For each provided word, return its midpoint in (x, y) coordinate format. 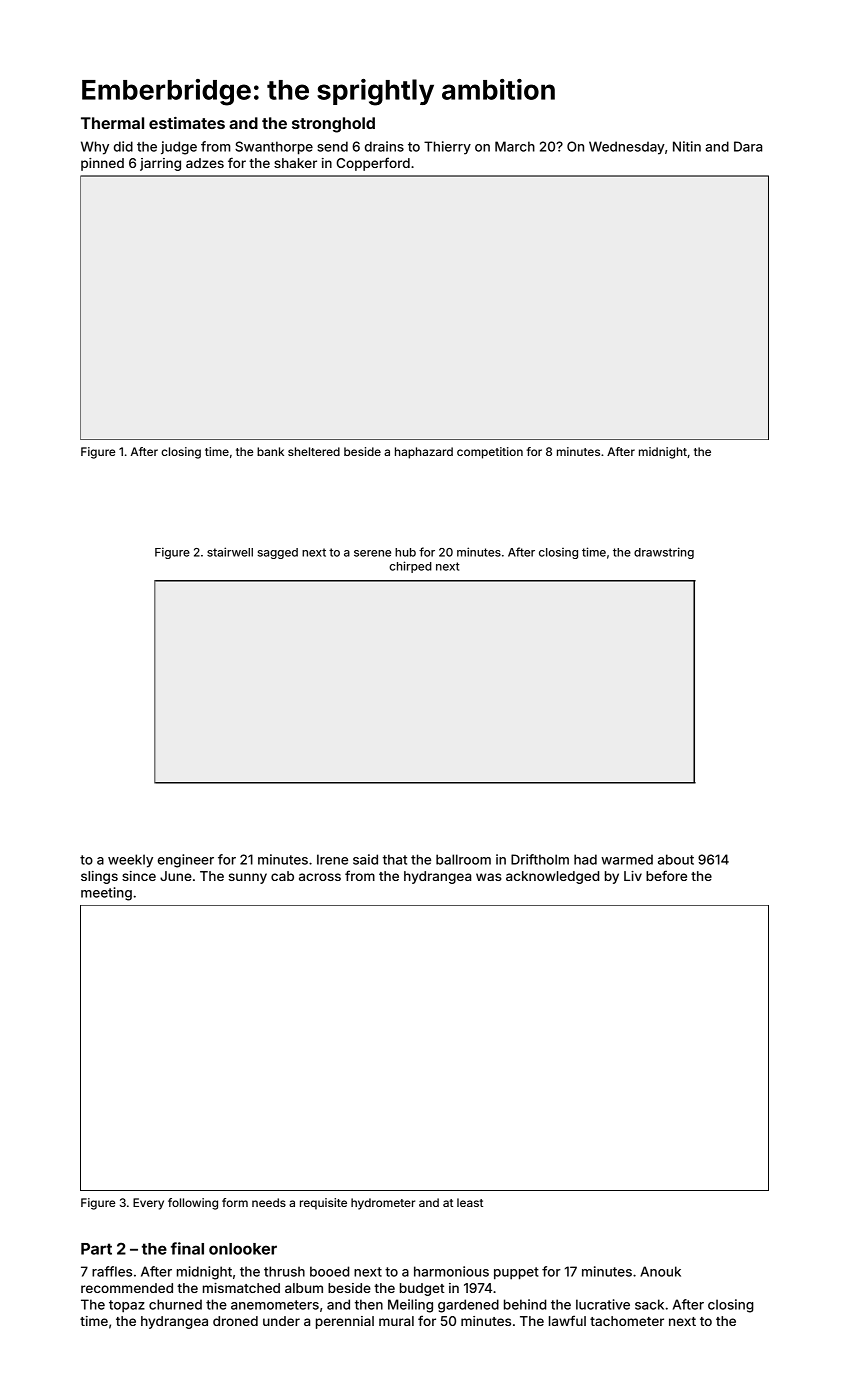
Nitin (687, 146)
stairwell (230, 552)
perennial (345, 1322)
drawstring (664, 553)
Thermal (112, 123)
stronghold (333, 125)
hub (405, 552)
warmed (627, 859)
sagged (278, 553)
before (666, 875)
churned (175, 1304)
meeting (106, 894)
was (489, 877)
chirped (410, 567)
